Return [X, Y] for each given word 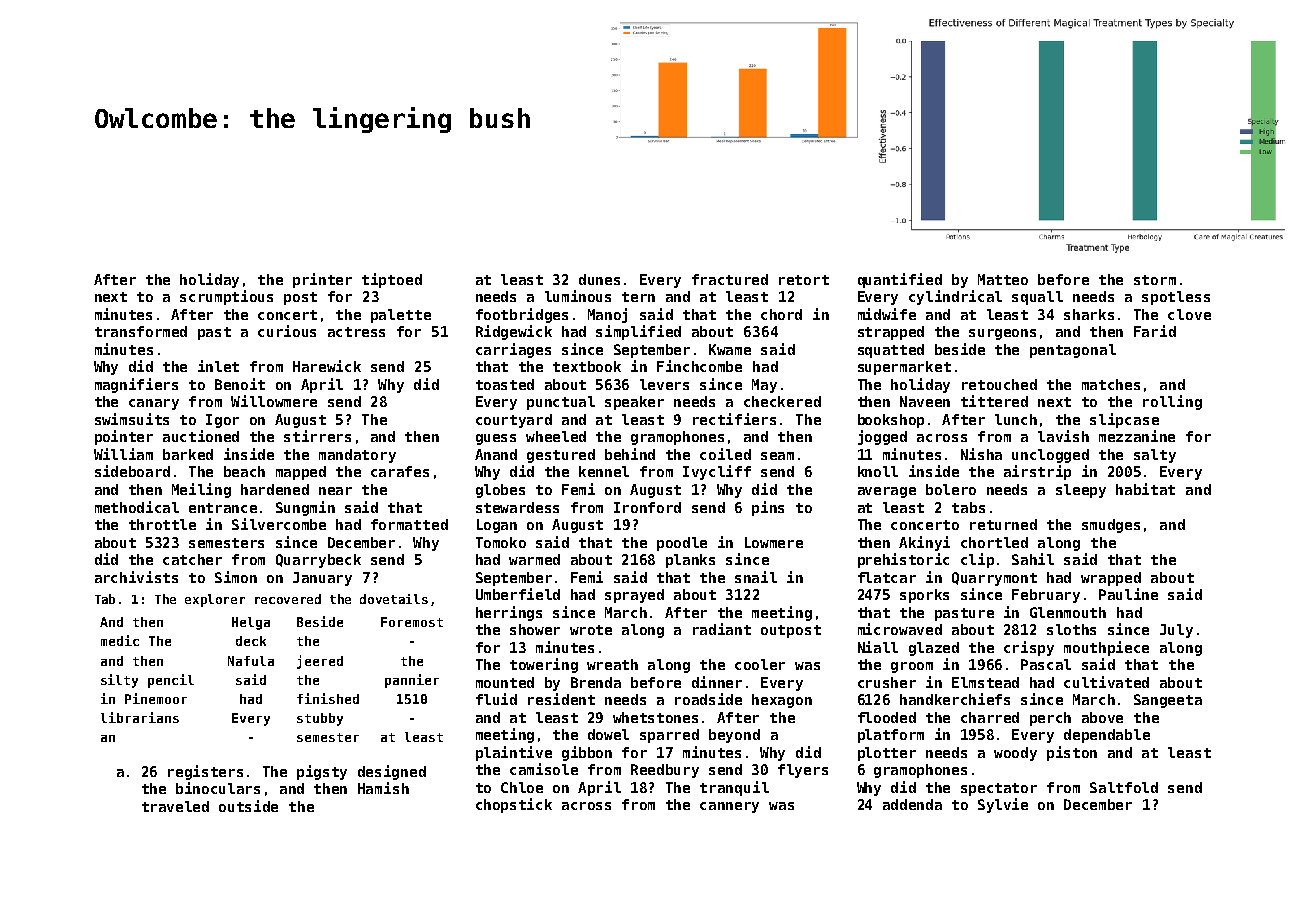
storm [1155, 280]
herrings [509, 613]
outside [248, 806]
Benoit [240, 384]
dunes [599, 279]
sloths [1071, 629]
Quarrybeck [318, 561]
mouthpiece [1106, 648]
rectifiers [734, 419]
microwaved [900, 629]
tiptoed [392, 280]
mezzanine [1137, 436]
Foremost [412, 622]
